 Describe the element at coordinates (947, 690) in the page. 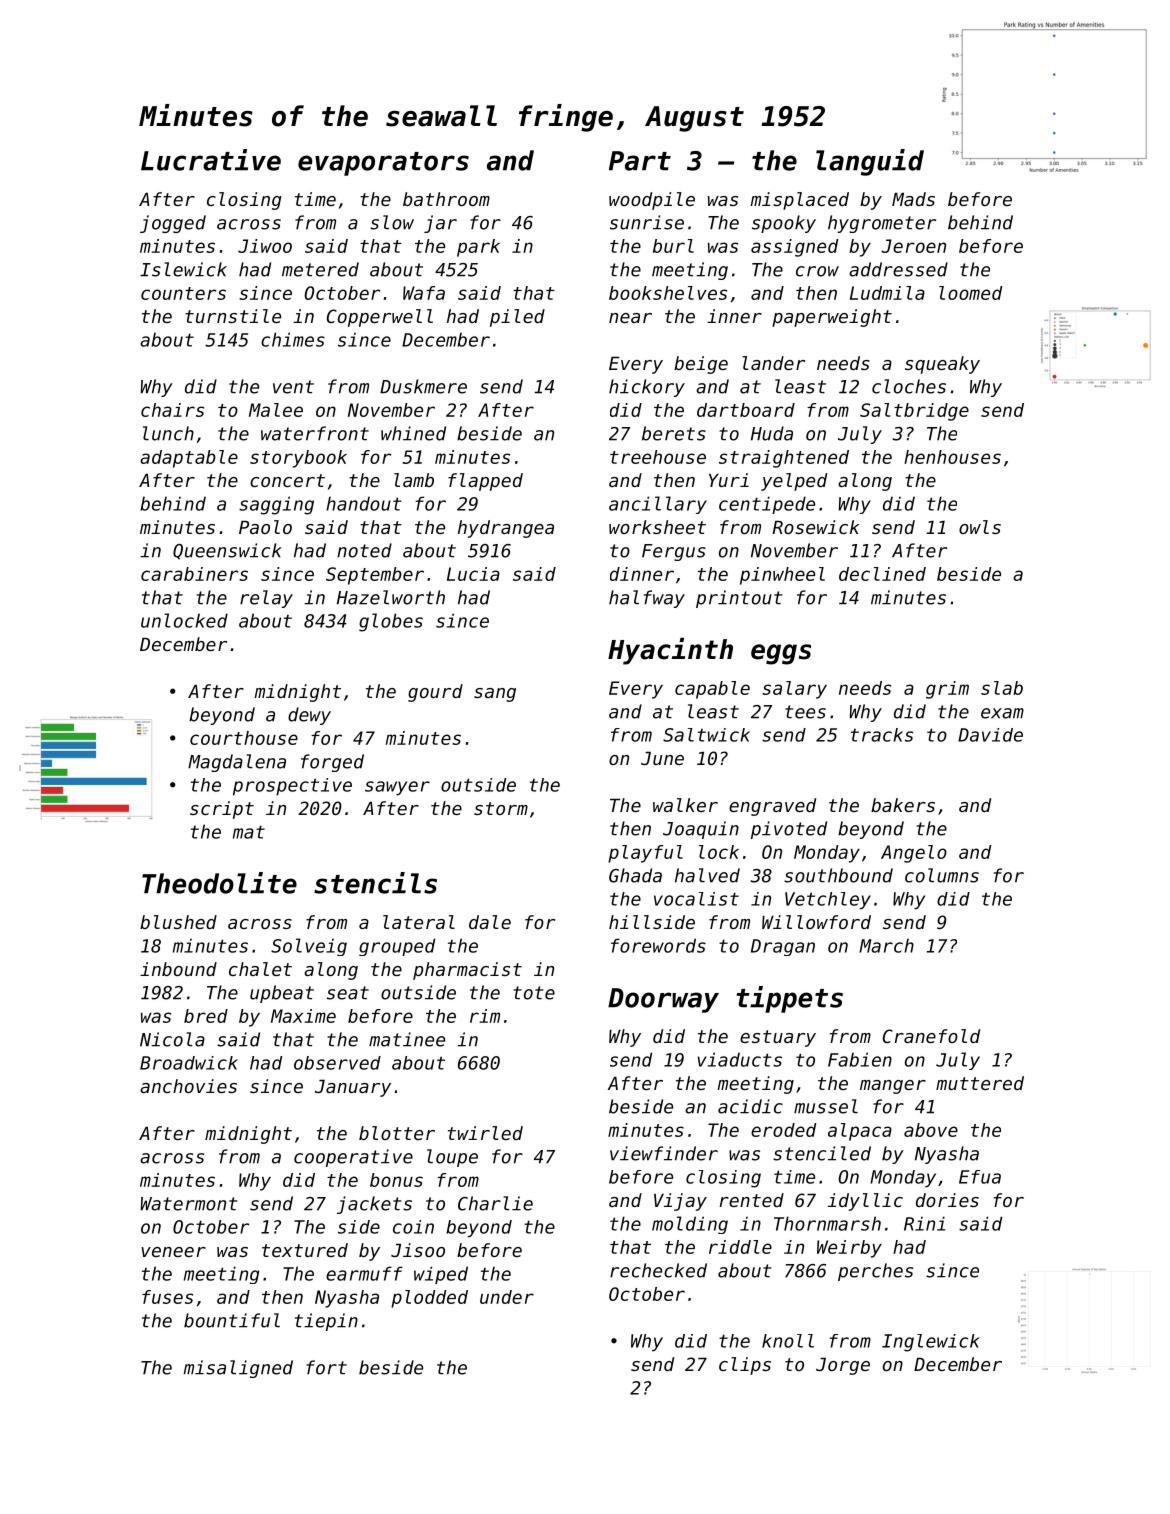

I see `grim` at that location.
